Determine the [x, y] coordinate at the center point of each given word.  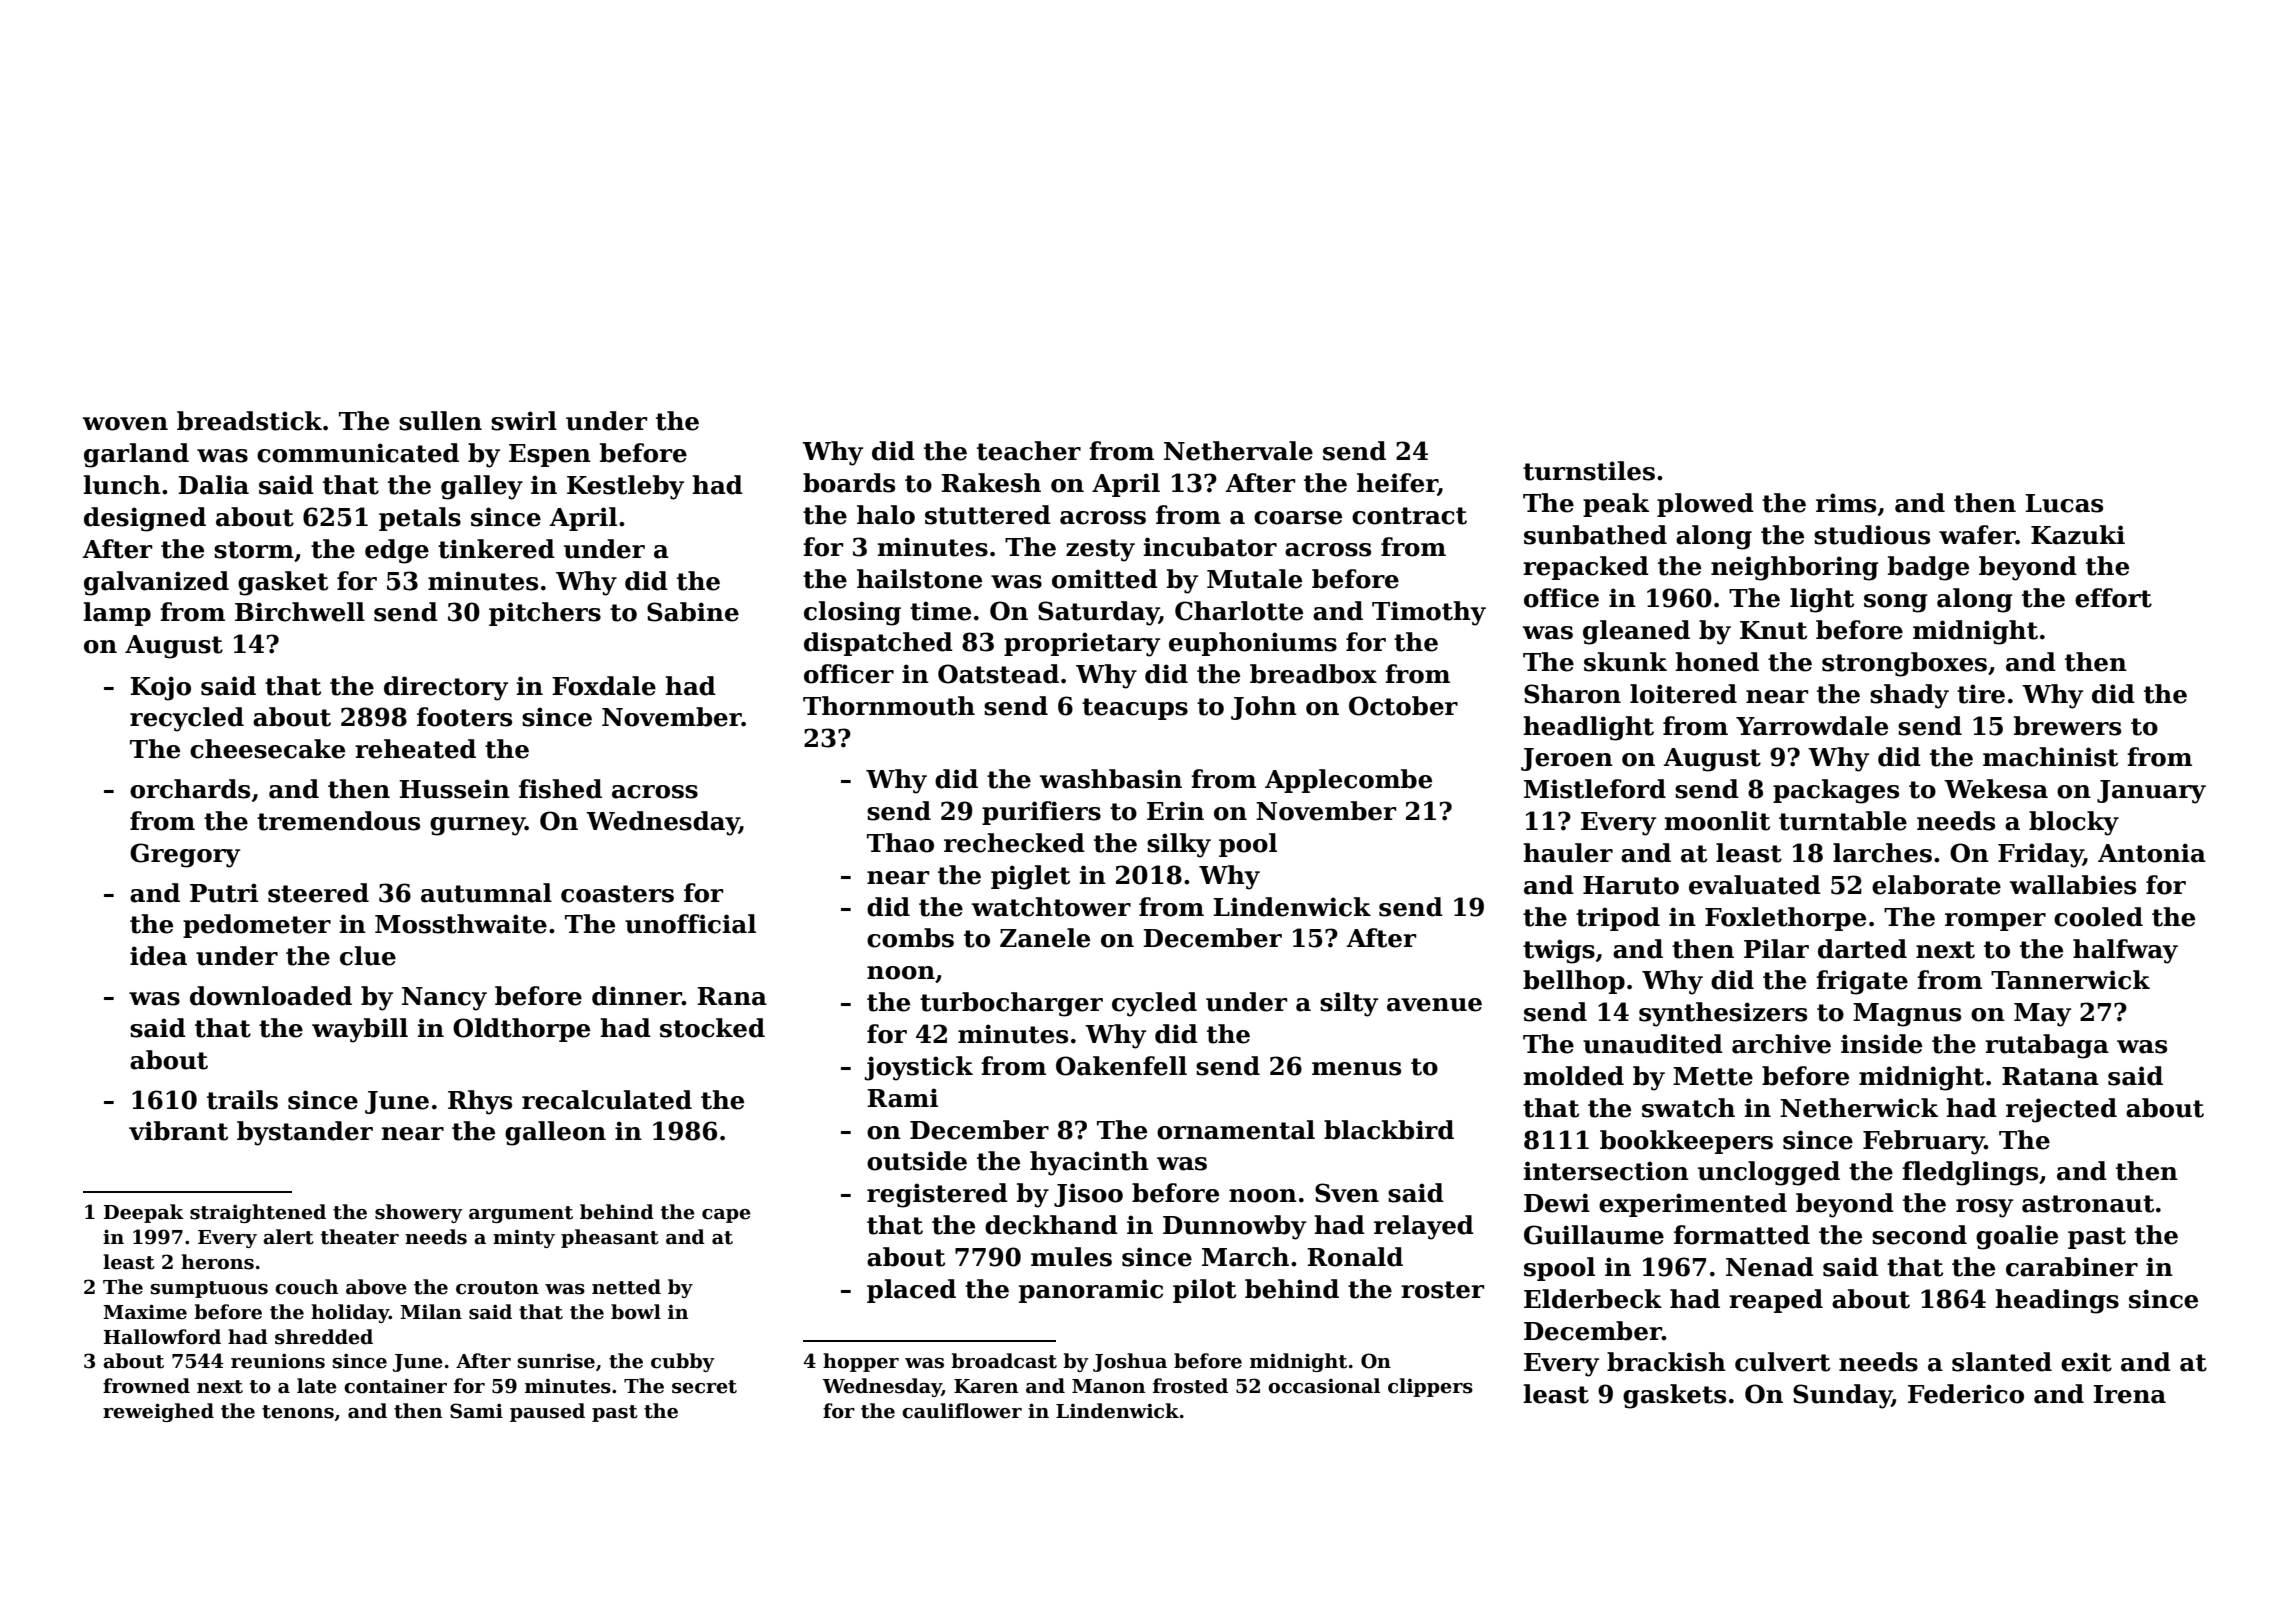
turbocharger [1011, 1004]
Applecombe [1348, 781]
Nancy [444, 999]
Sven [1347, 1193]
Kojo [160, 688]
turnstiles [1589, 471]
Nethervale [1238, 451]
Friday [2040, 855]
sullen [440, 421]
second [1919, 1235]
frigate [1862, 982]
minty [524, 1239]
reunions [278, 1361]
